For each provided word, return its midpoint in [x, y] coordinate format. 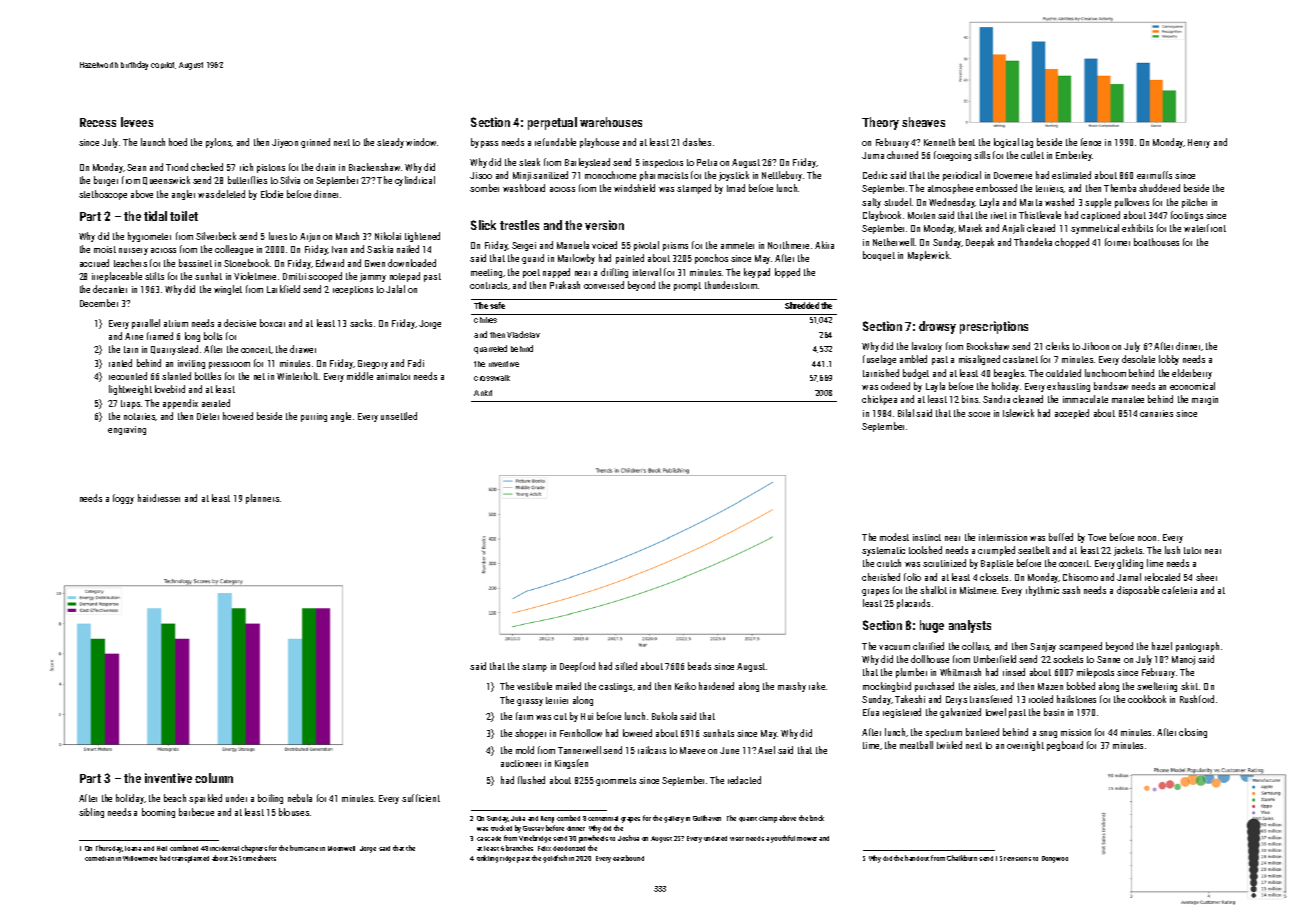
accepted [1072, 414]
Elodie [272, 194]
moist [105, 249]
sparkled [205, 799]
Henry [1199, 143]
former [1117, 242]
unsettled [399, 416]
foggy [123, 499]
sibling [91, 813]
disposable [1138, 591]
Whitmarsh [960, 672]
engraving [127, 430]
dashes [697, 142]
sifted [626, 666]
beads [699, 666]
